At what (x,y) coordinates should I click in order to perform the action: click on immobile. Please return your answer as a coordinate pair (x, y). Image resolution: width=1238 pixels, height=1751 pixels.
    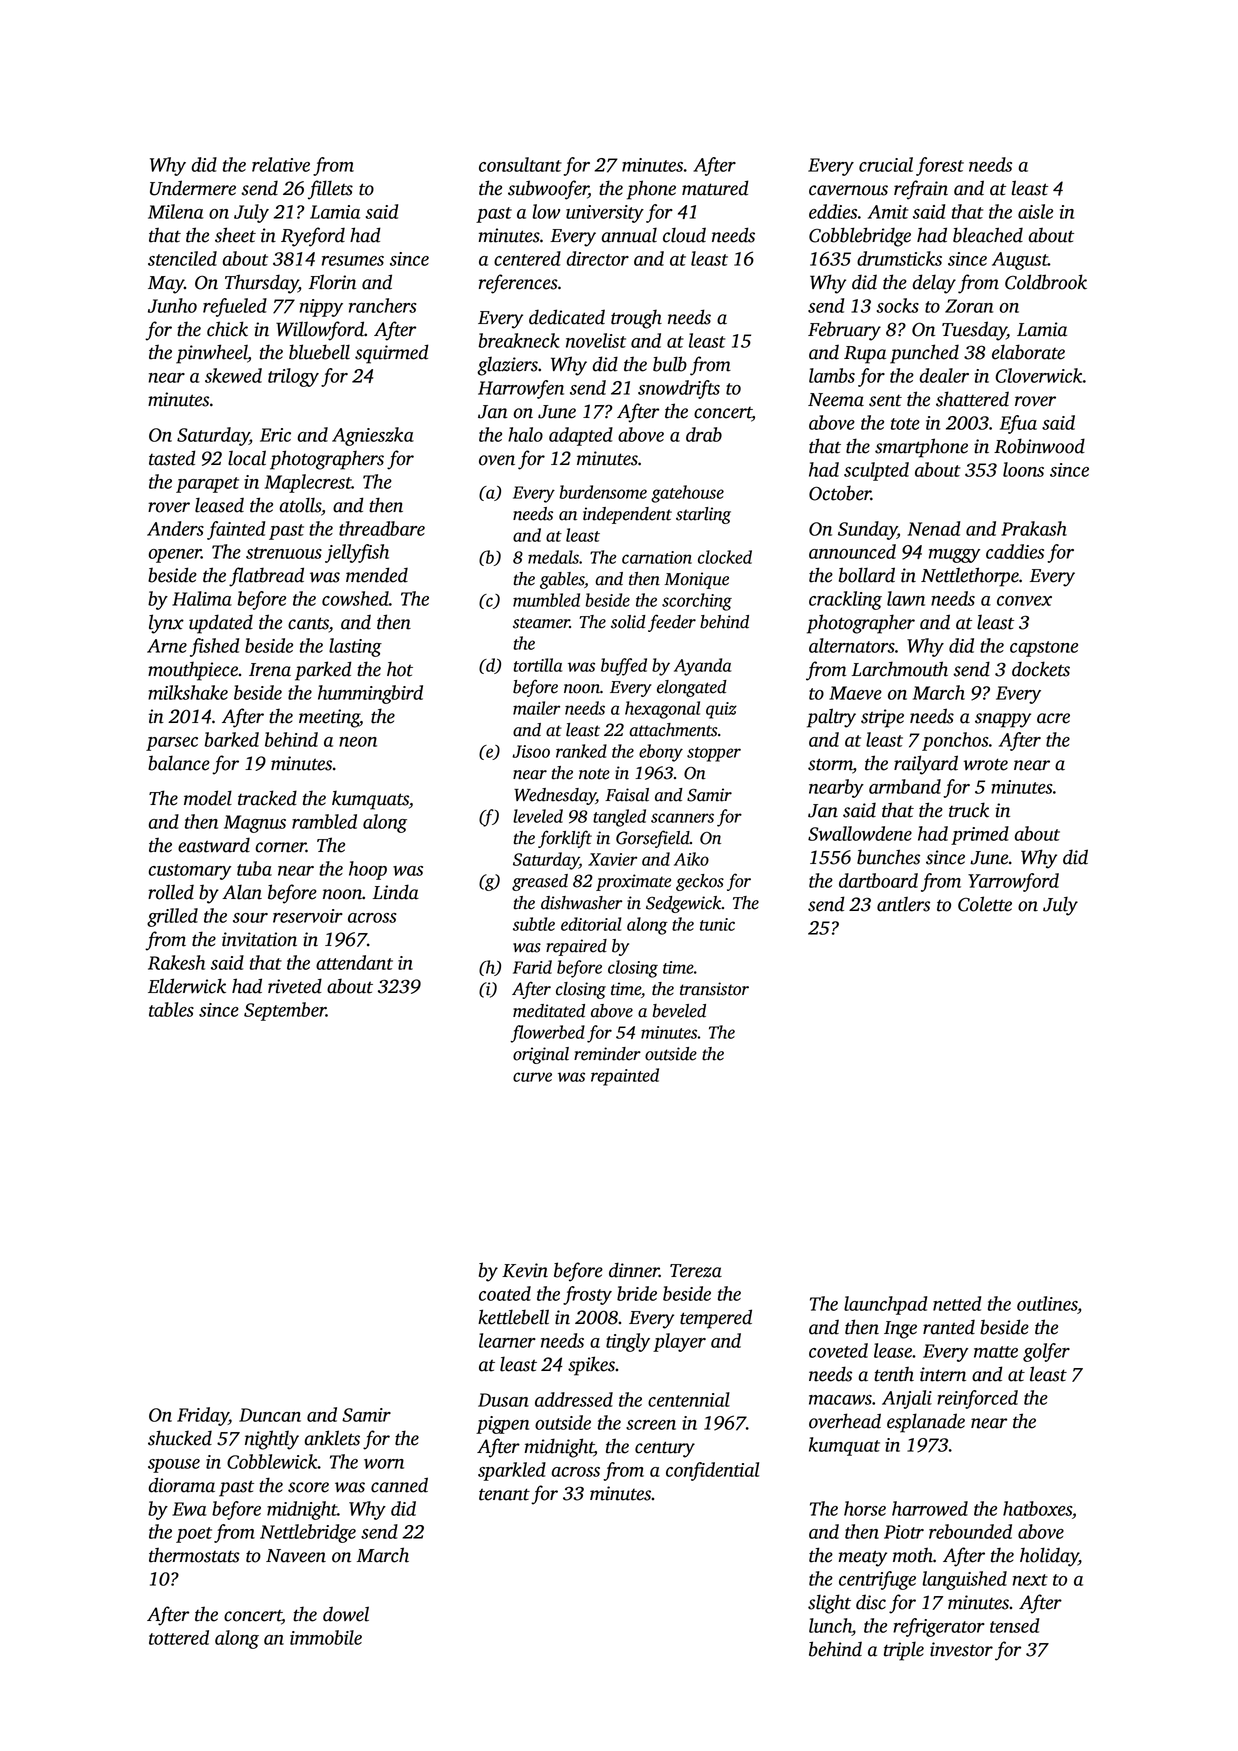
    Looking at the image, I should click on (326, 1637).
